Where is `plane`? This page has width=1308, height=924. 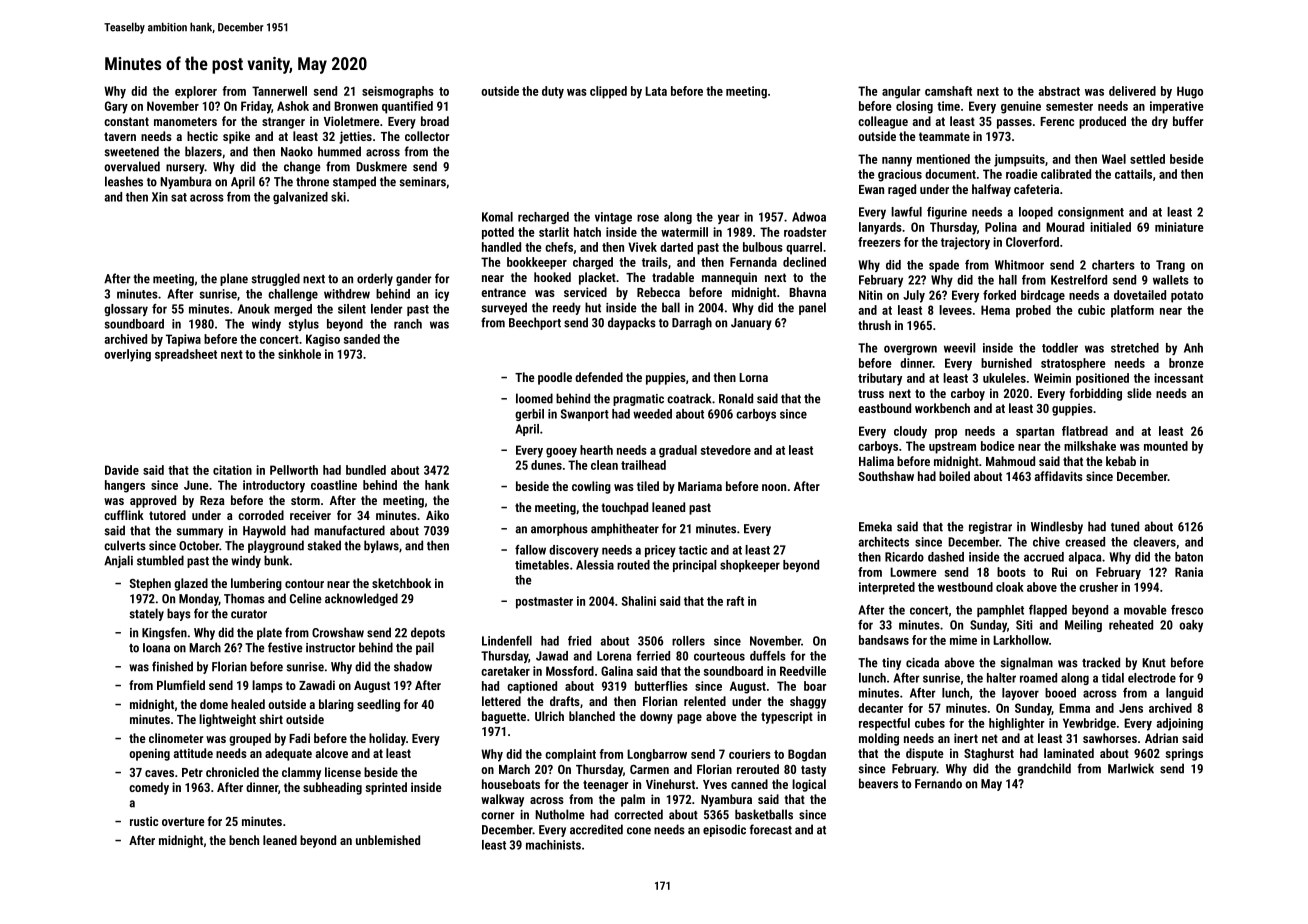
plane is located at coordinates (234, 279).
